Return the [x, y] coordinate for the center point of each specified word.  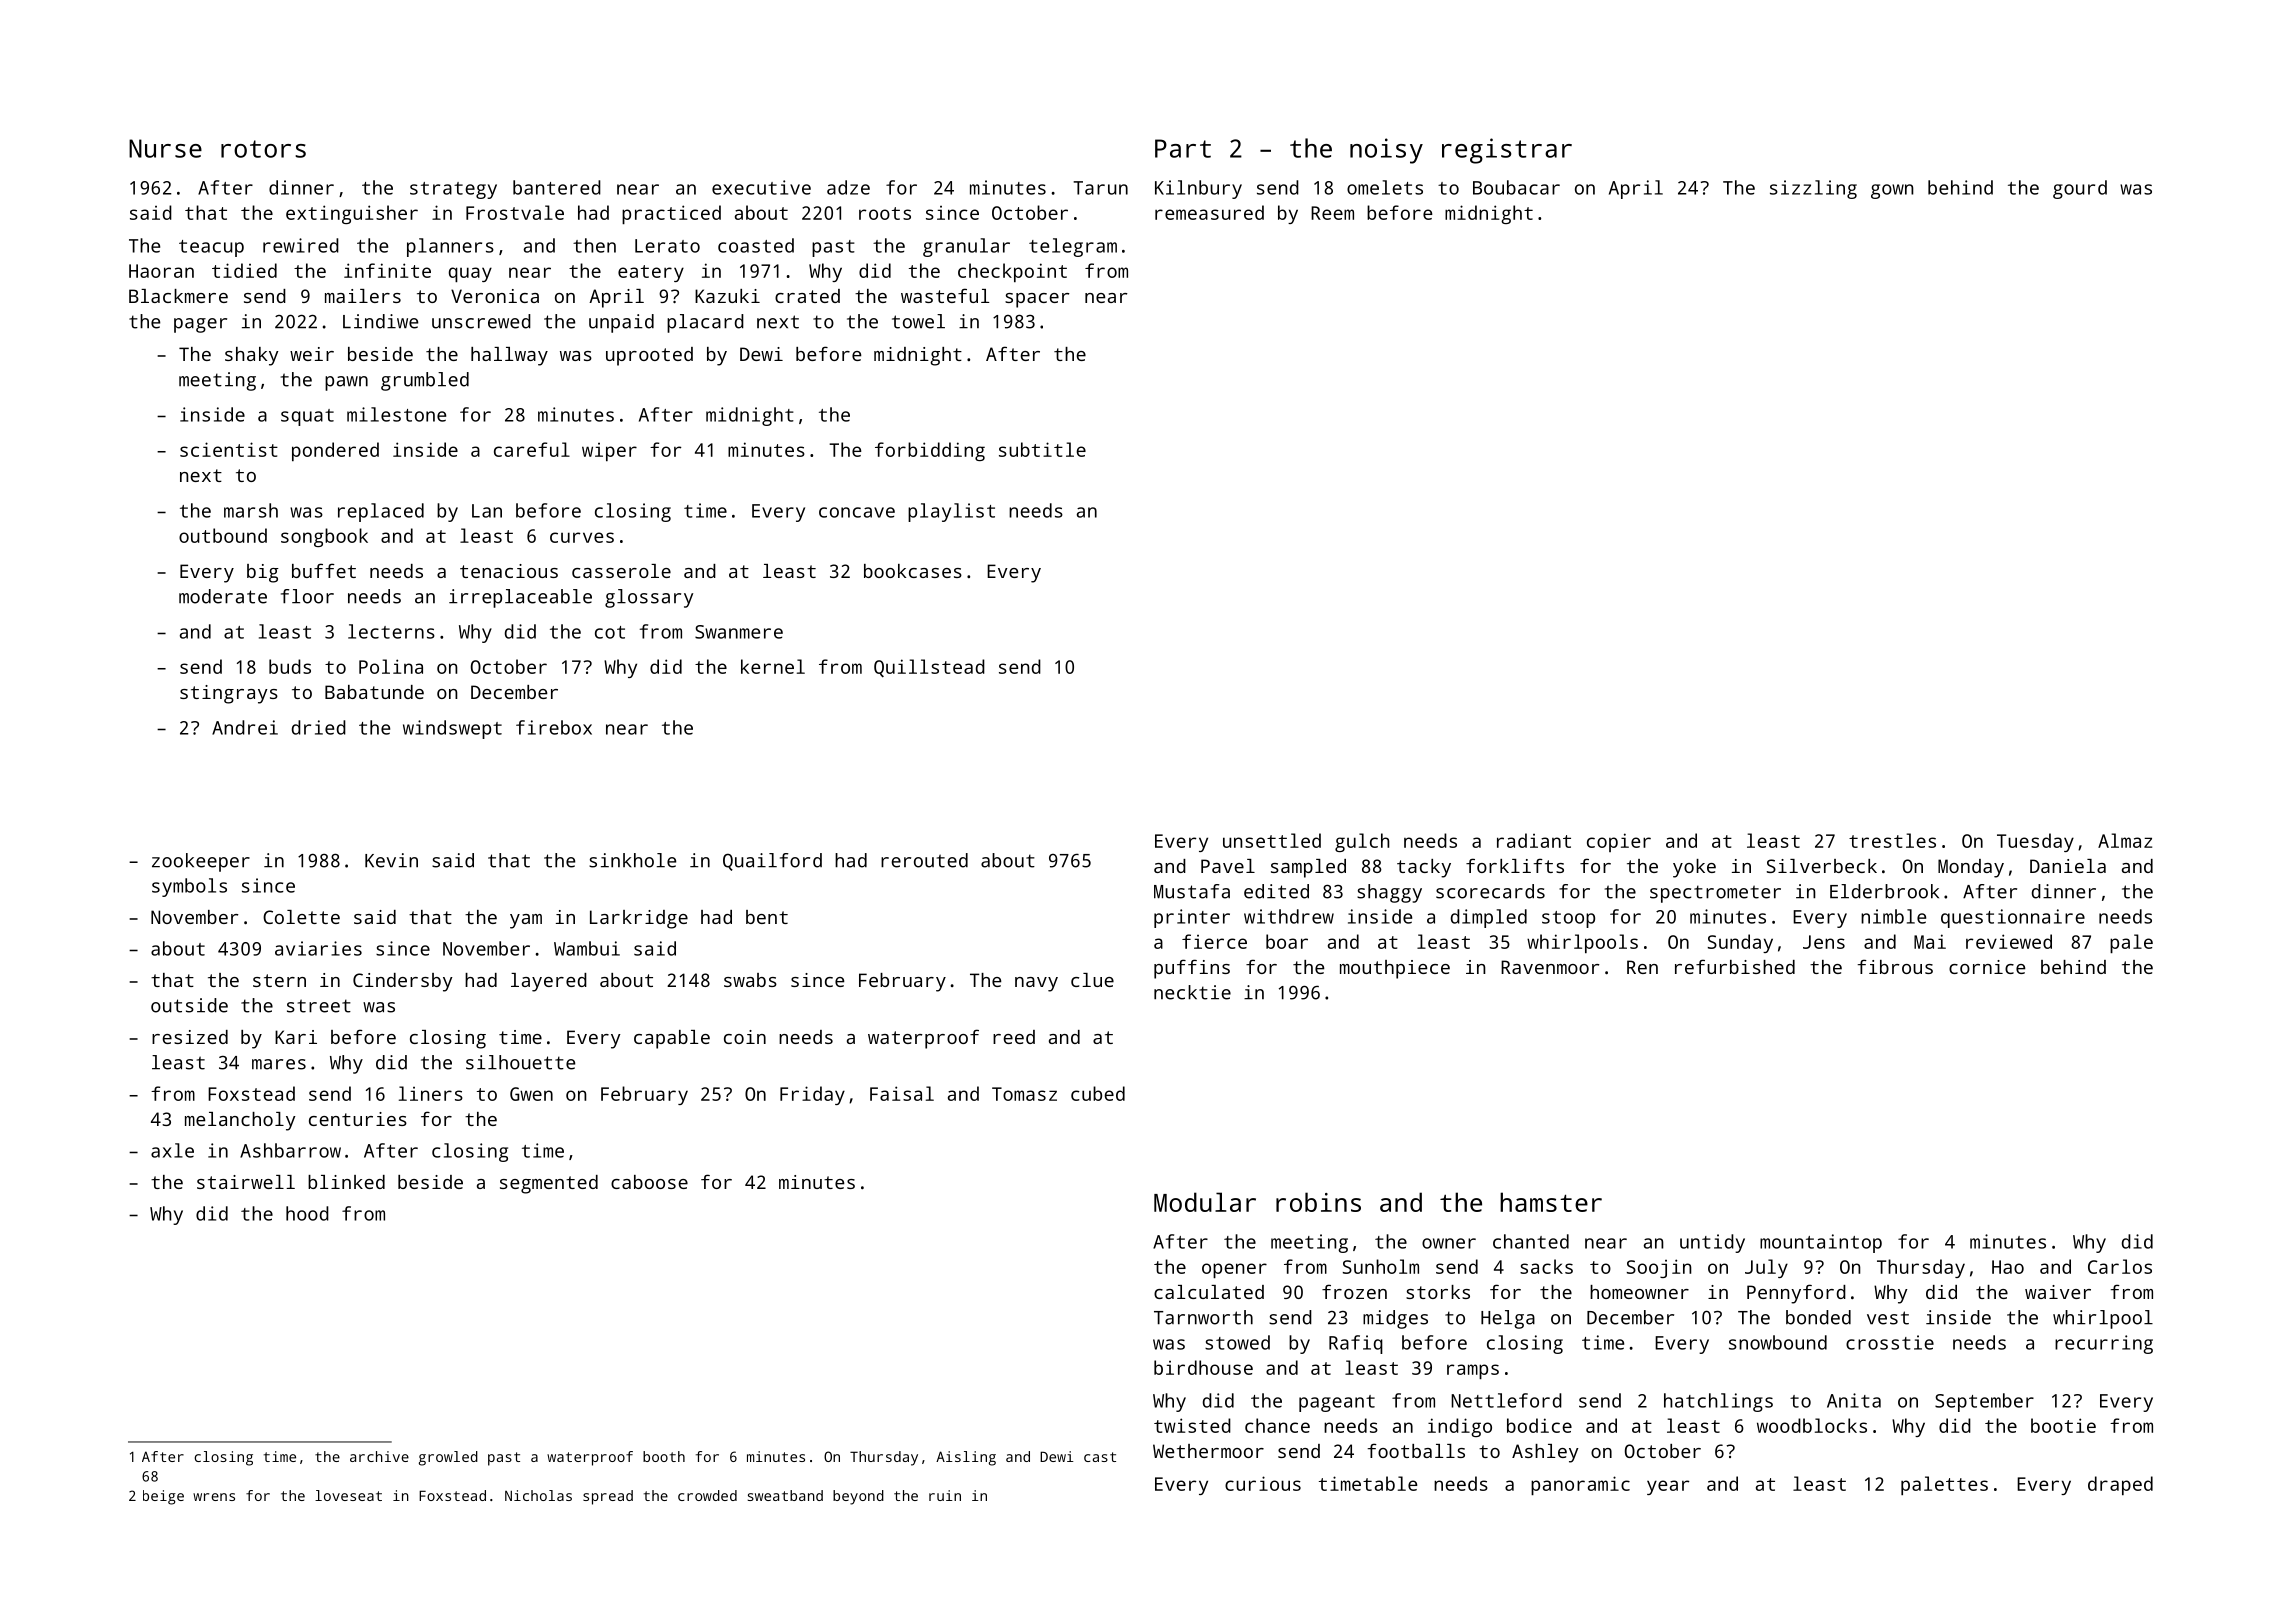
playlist [951, 512]
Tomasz [1024, 1094]
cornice [1987, 967]
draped [2120, 1485]
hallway [509, 356]
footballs [1416, 1450]
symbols [189, 887]
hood [307, 1213]
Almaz [2125, 840]
